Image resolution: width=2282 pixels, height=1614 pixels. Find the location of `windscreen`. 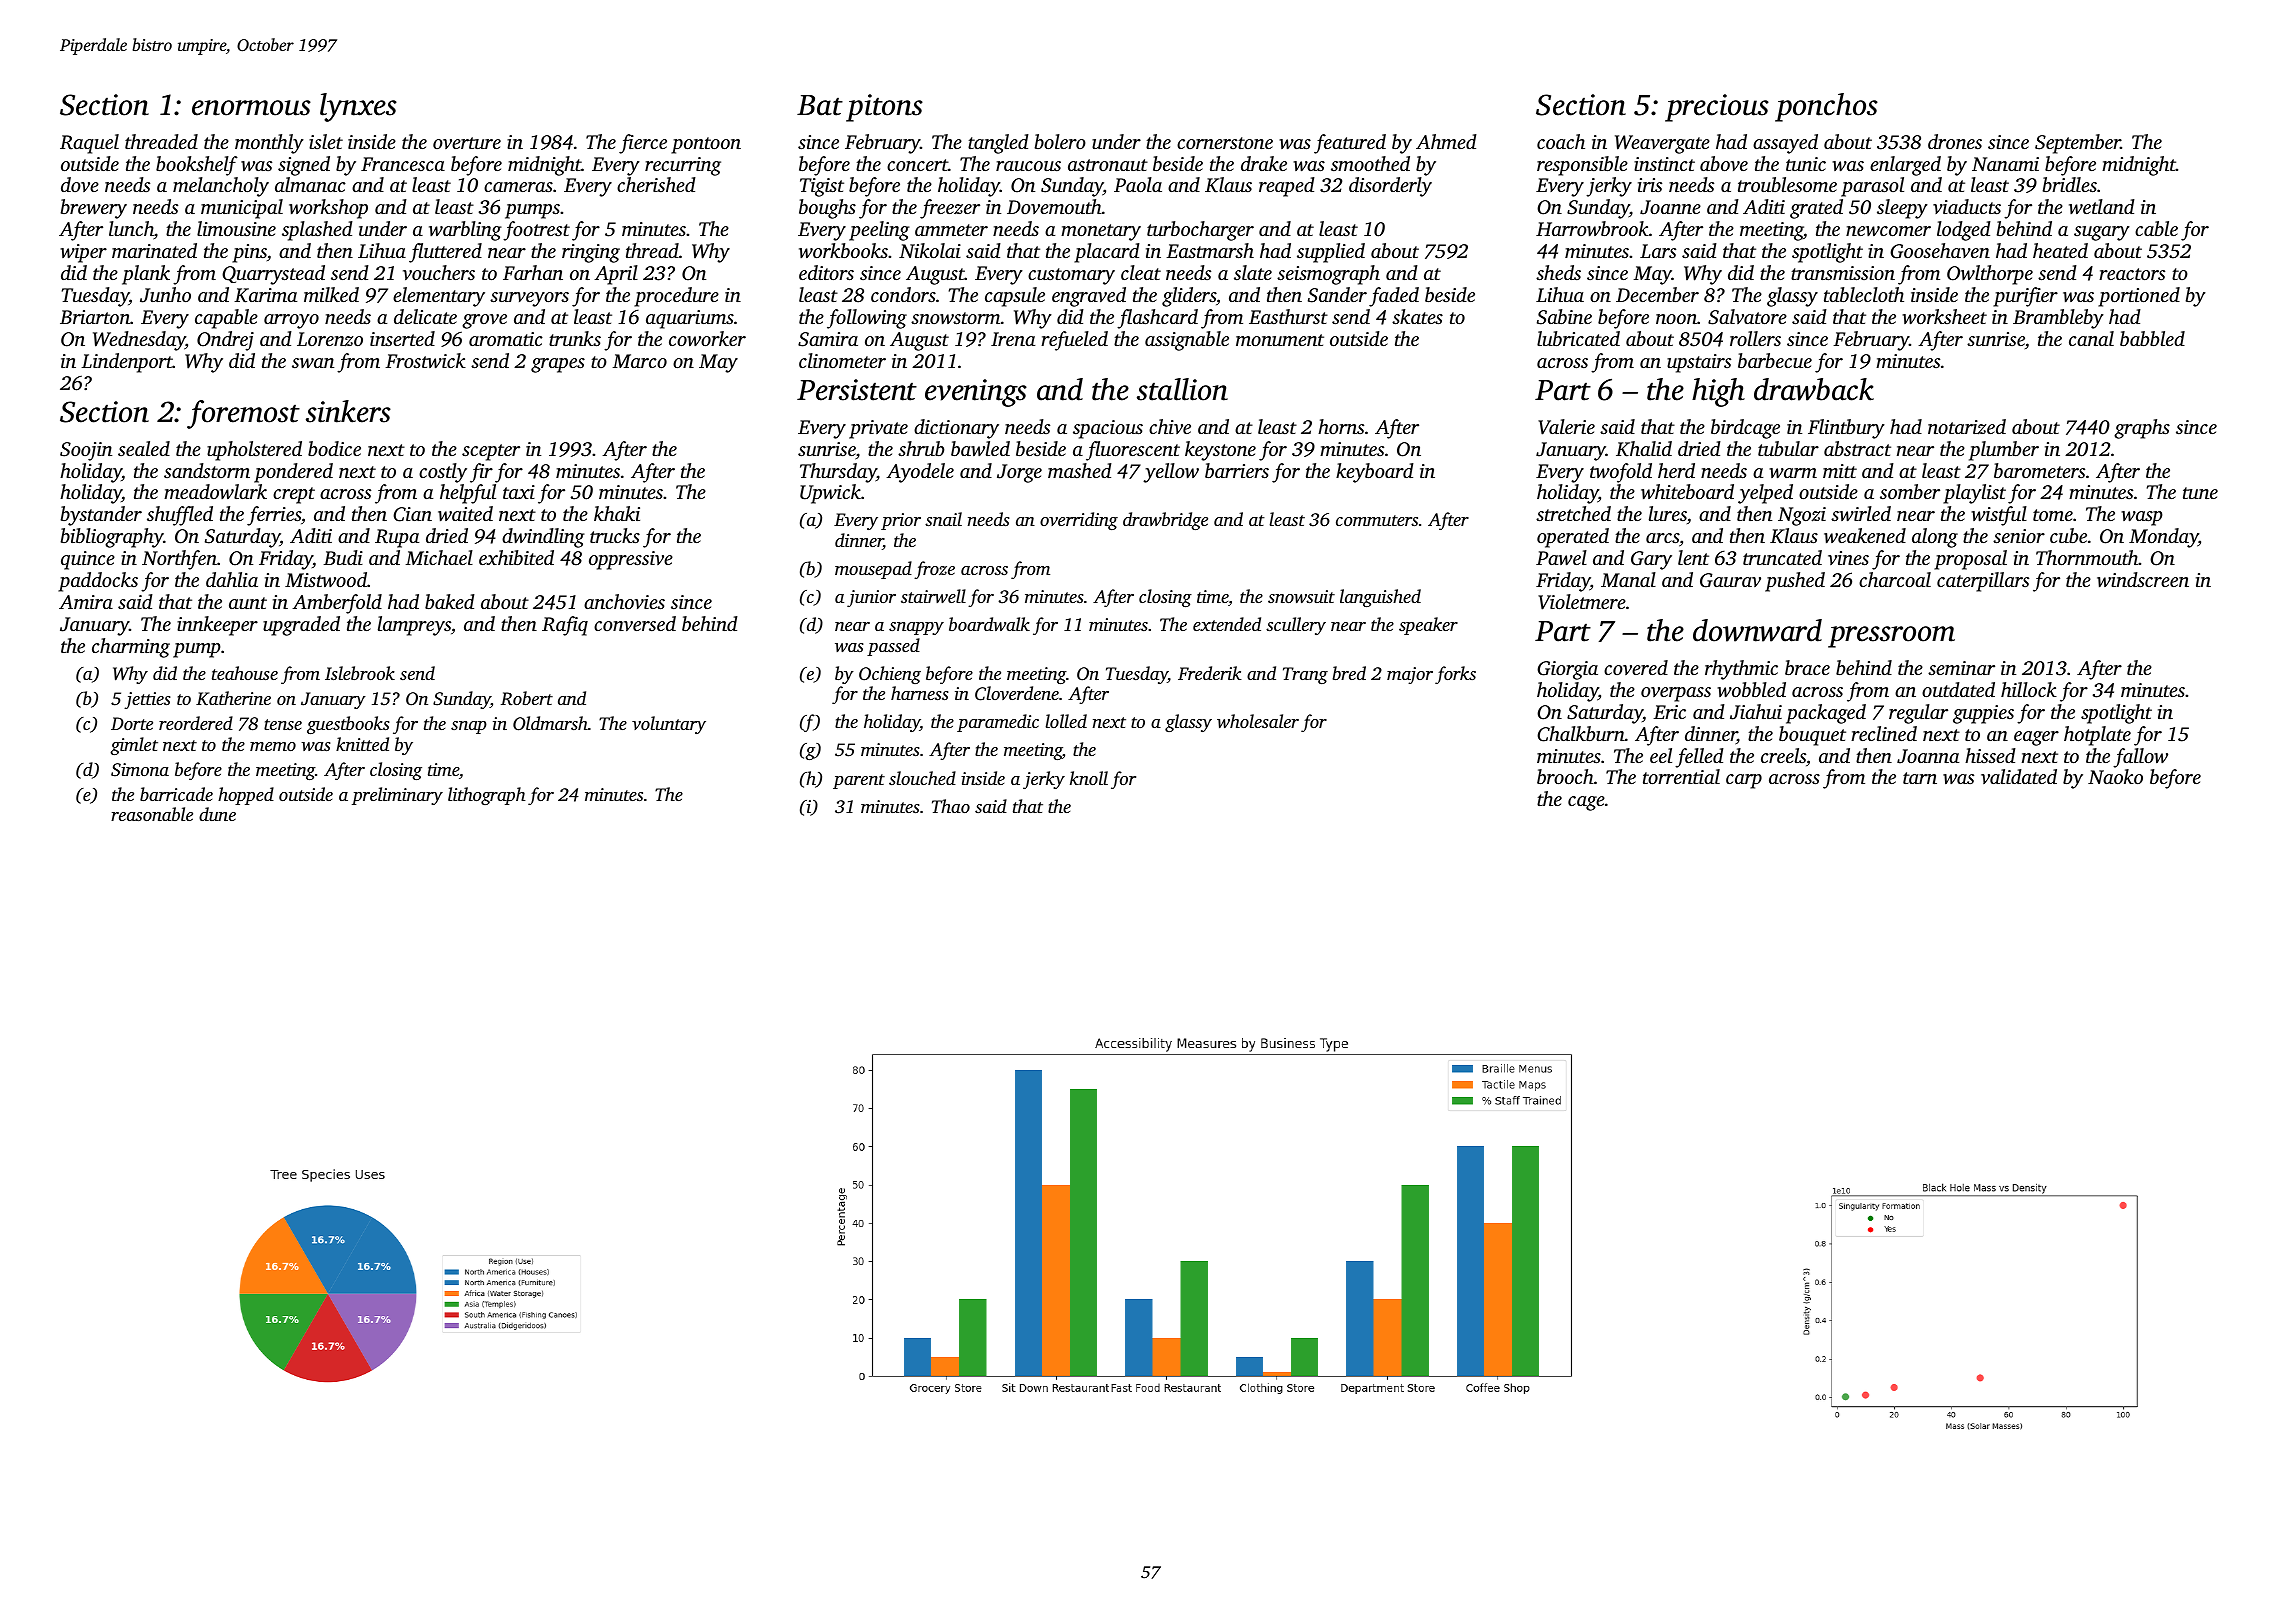

windscreen is located at coordinates (2143, 580).
